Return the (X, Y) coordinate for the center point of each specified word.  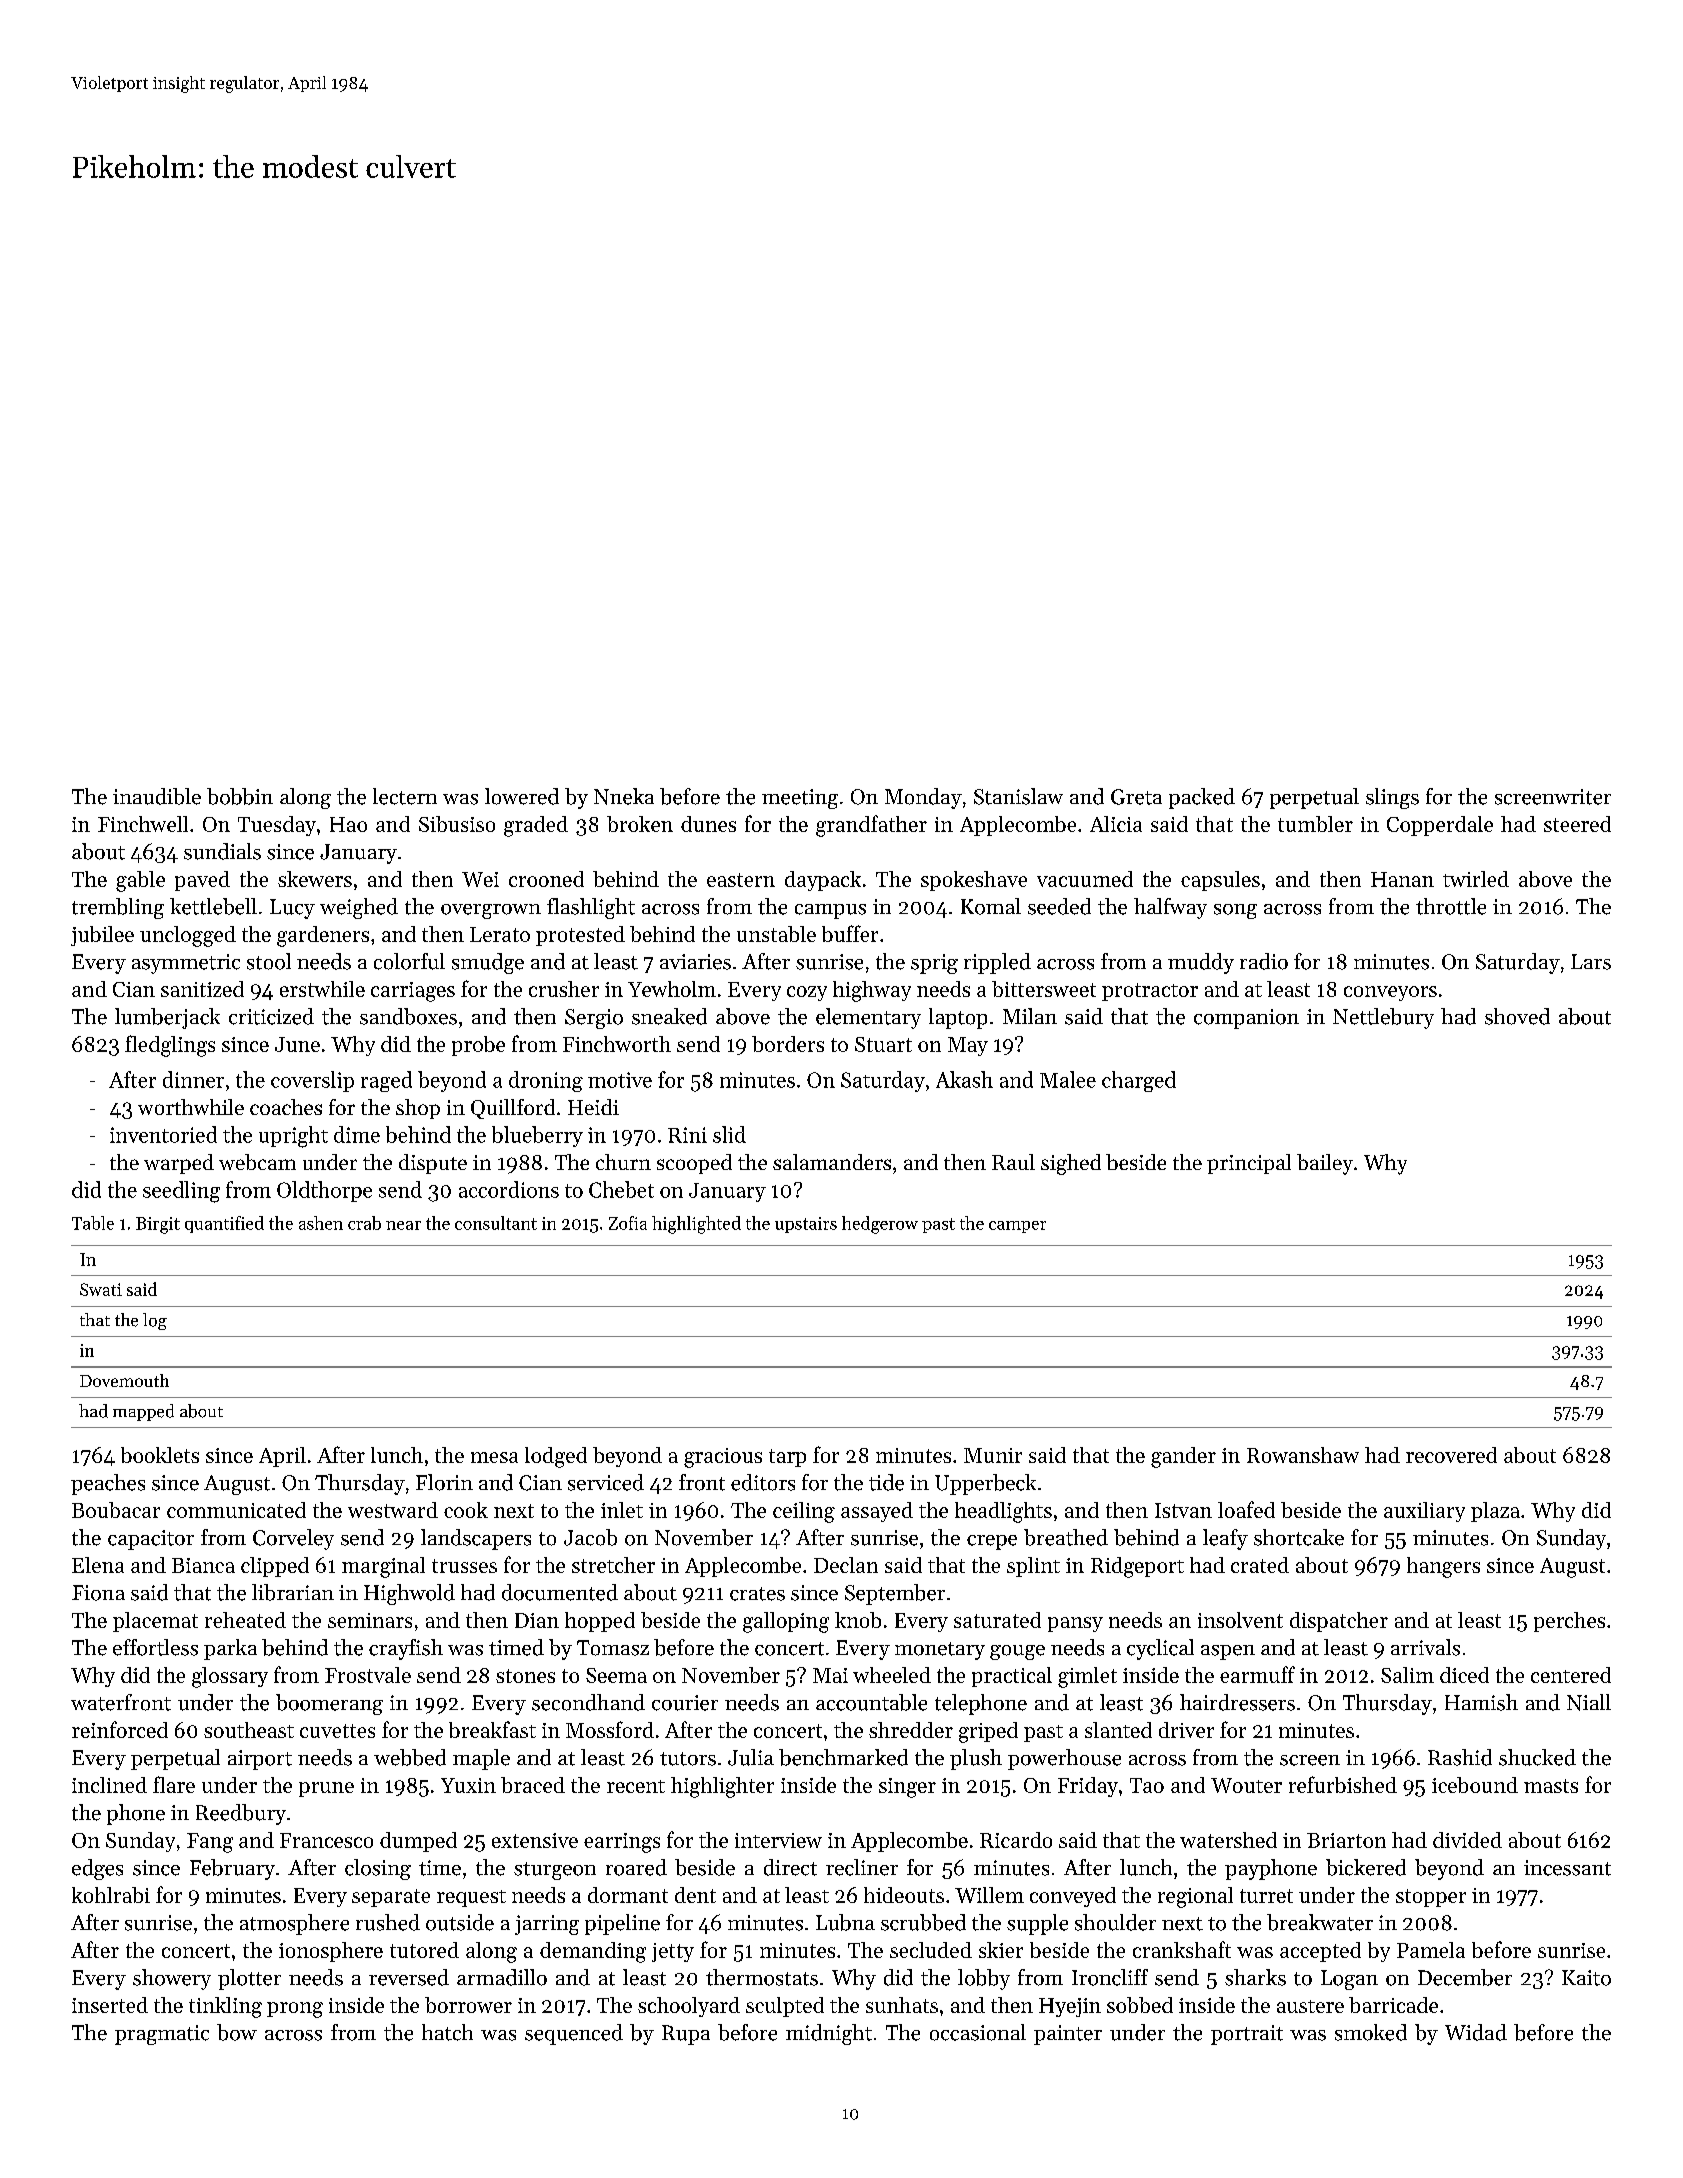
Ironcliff (1110, 1977)
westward (393, 1510)
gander (1183, 1457)
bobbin (240, 796)
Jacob (590, 1537)
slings (1392, 798)
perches (1569, 1622)
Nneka (624, 796)
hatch (447, 2032)
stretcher (613, 1565)
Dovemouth (124, 1380)
